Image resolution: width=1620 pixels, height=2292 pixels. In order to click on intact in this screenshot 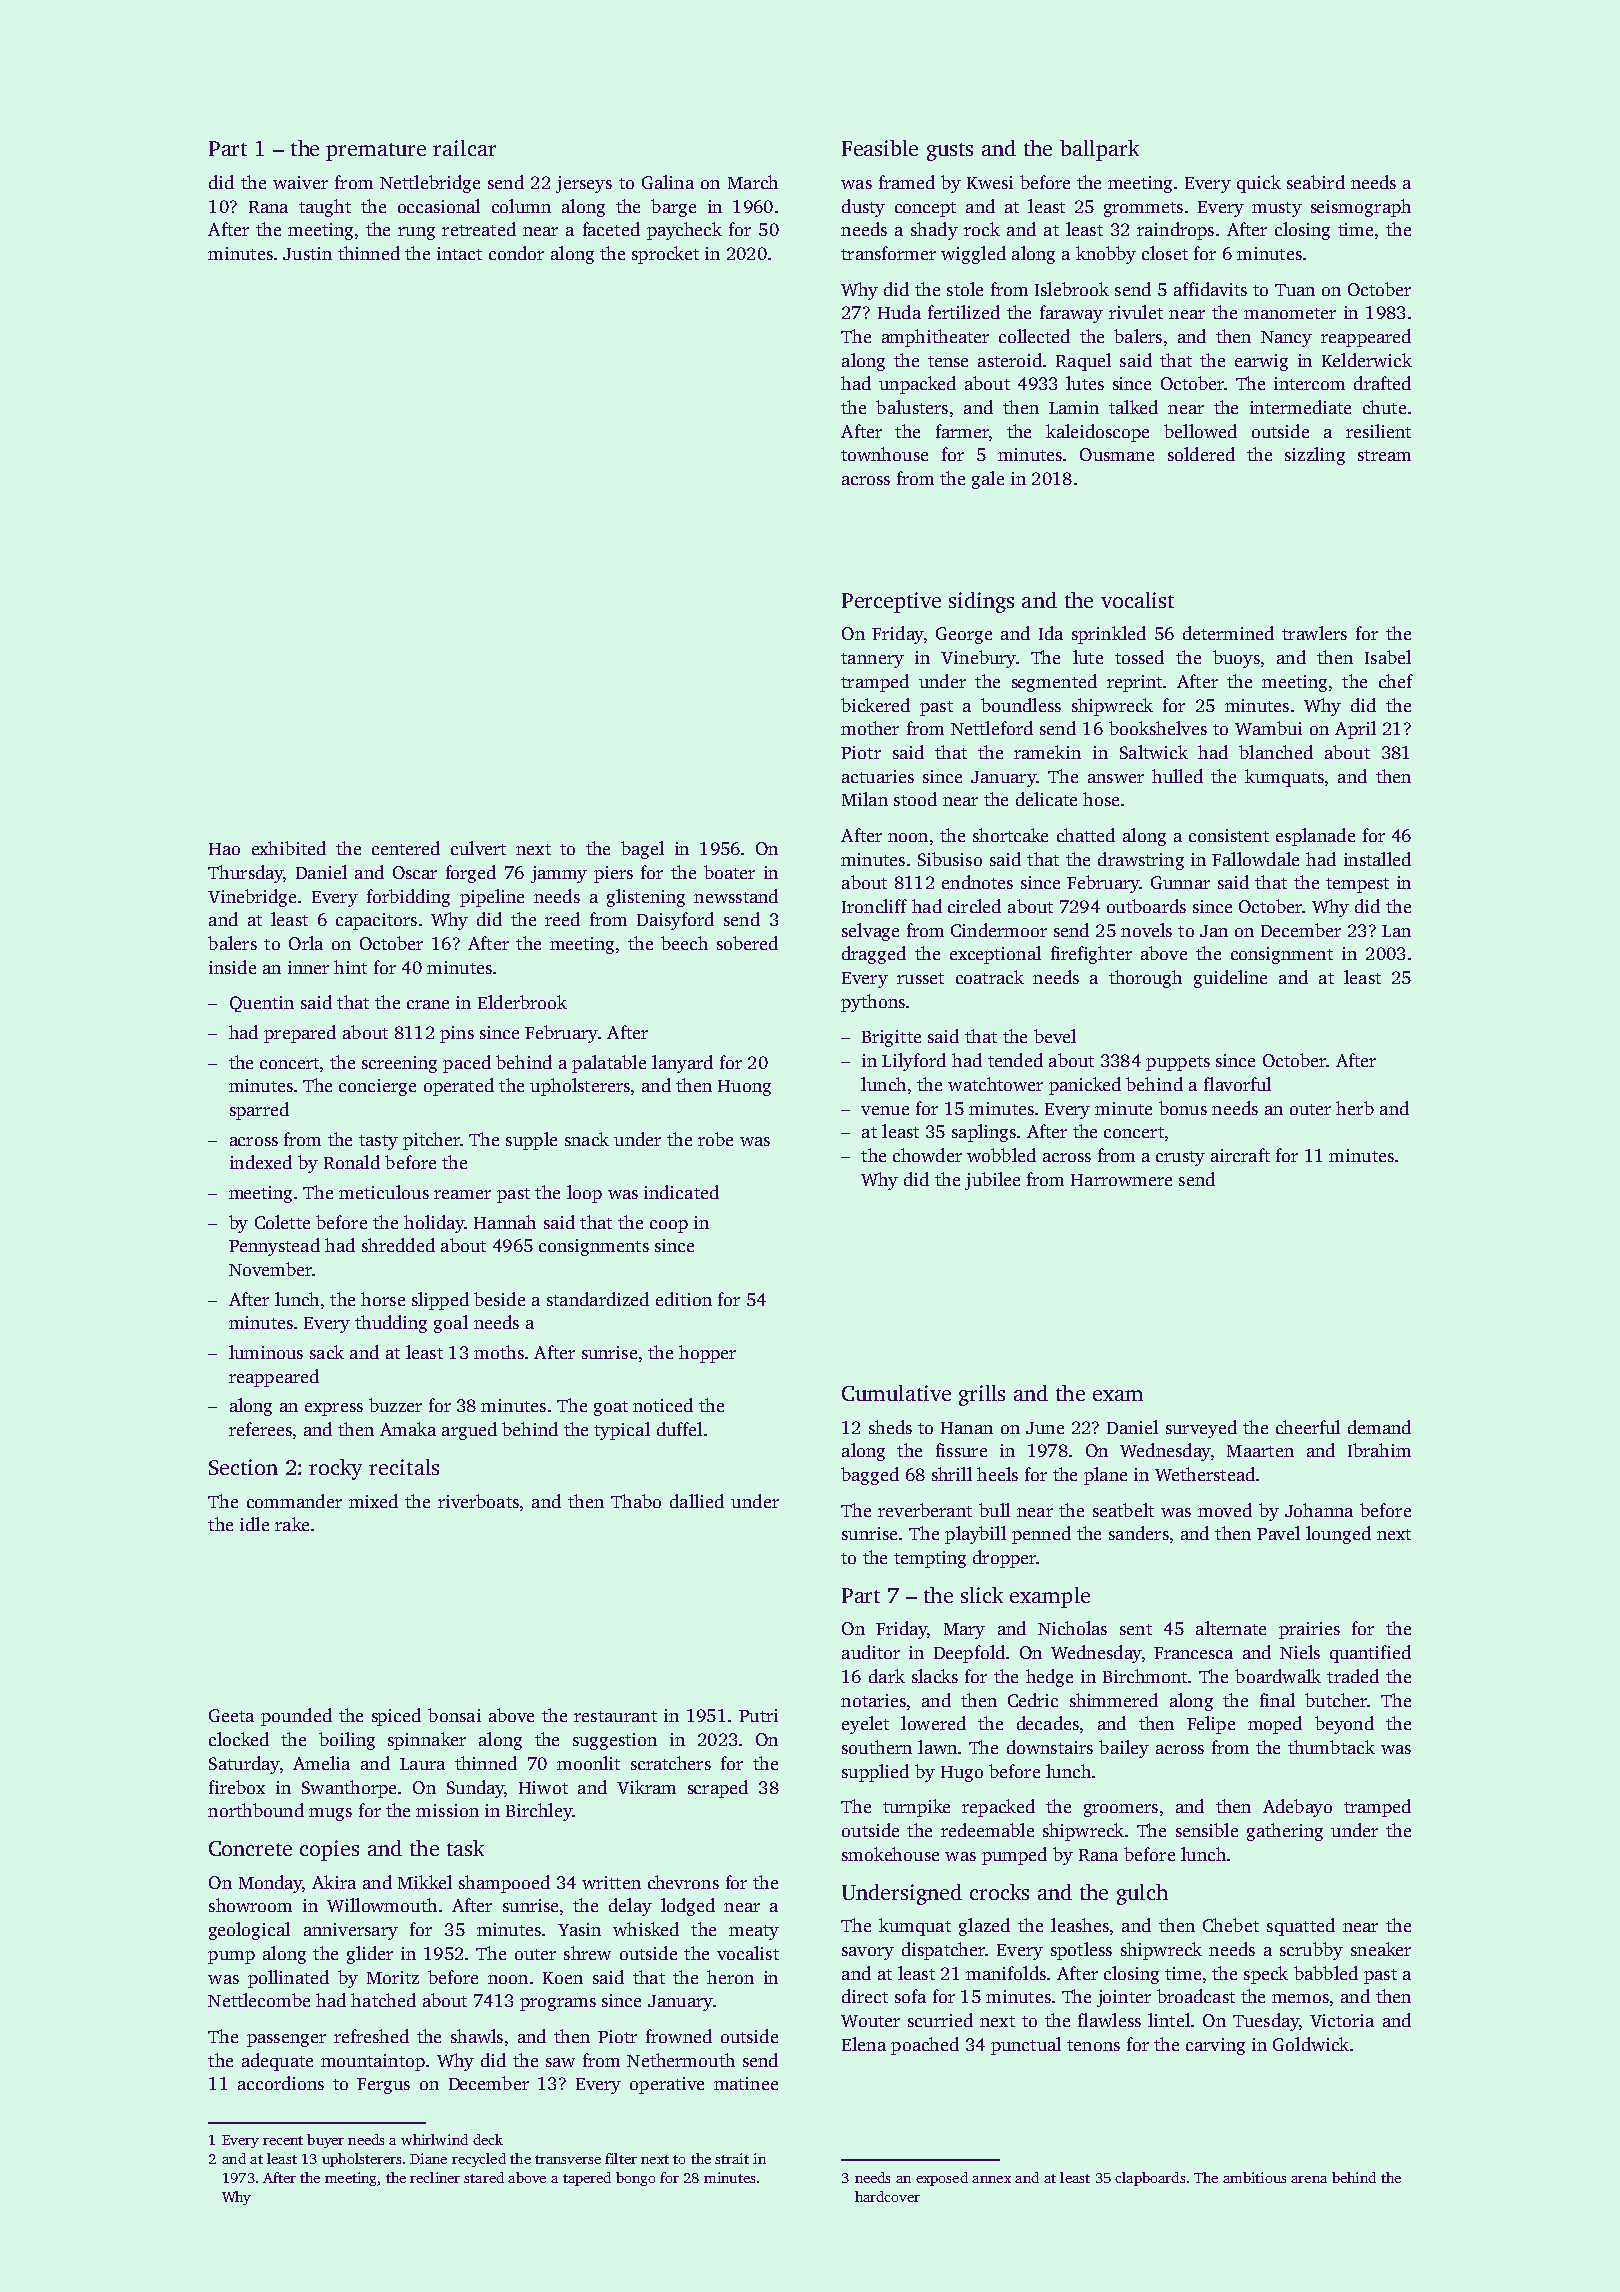, I will do `click(459, 253)`.
